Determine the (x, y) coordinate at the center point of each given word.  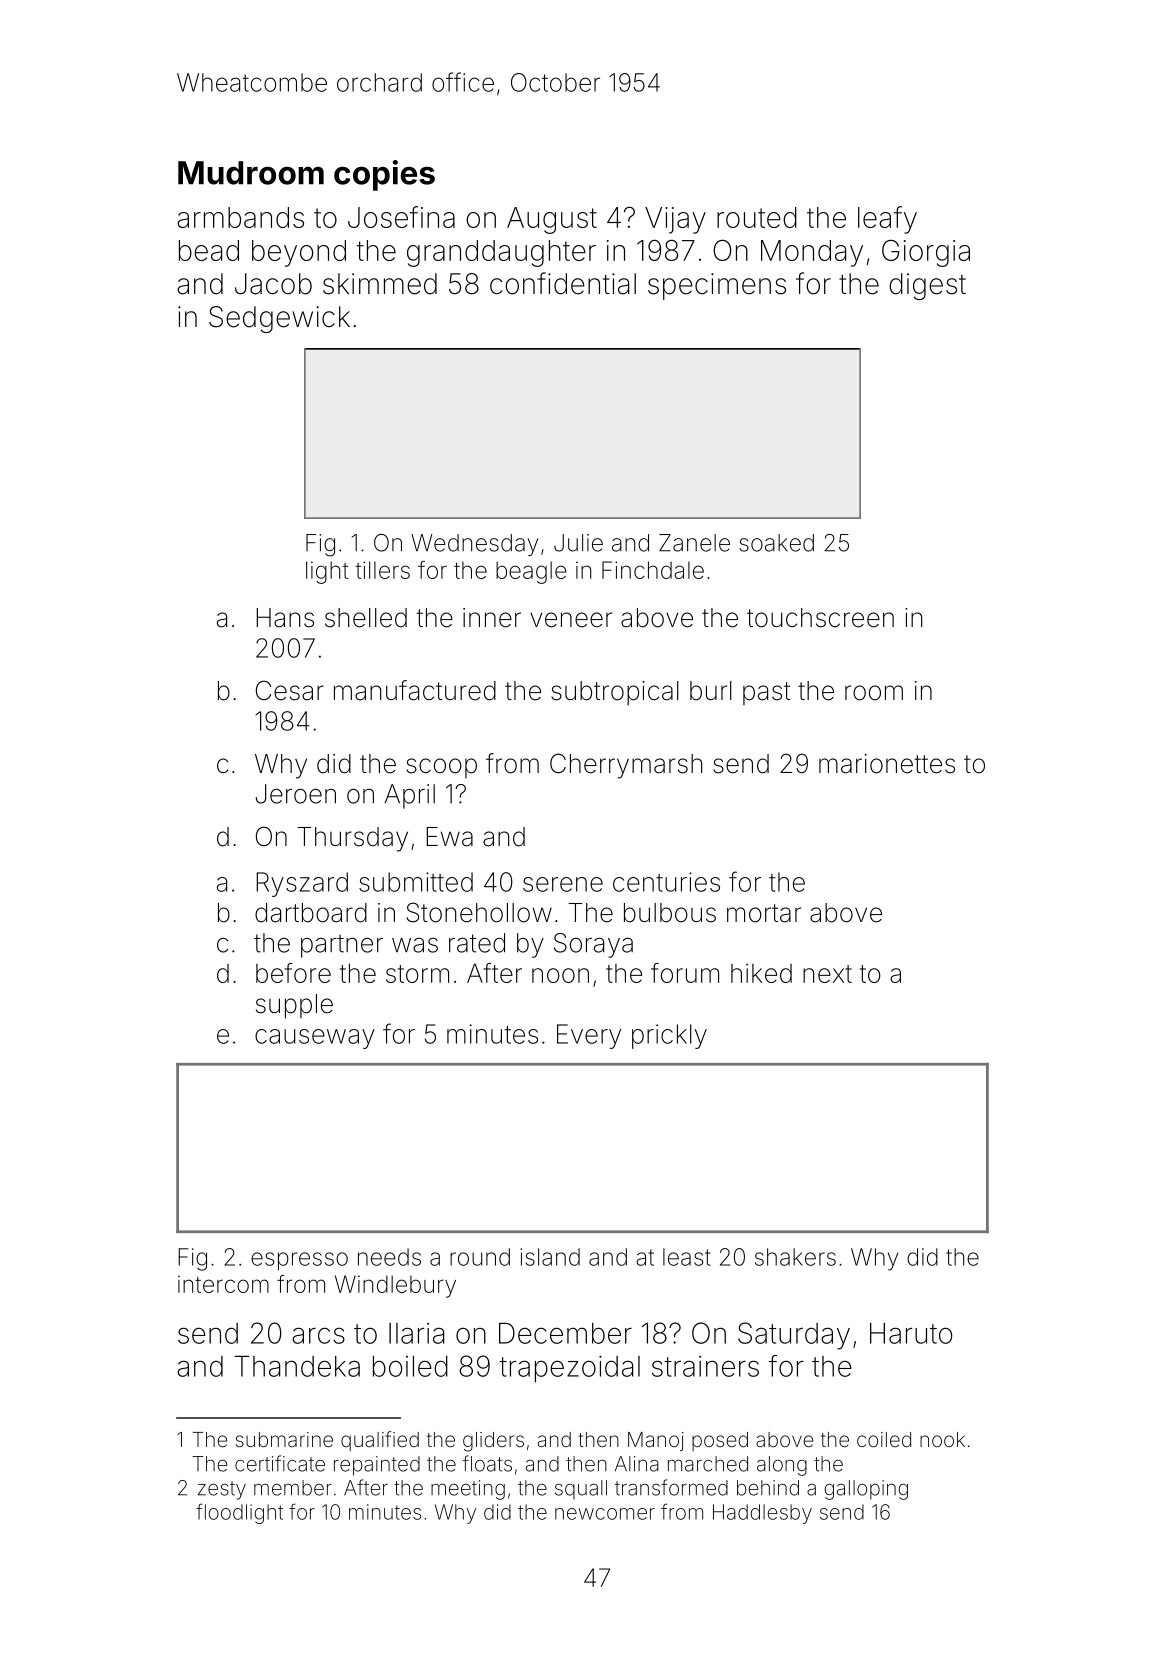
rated (477, 943)
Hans (285, 618)
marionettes (887, 764)
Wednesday (475, 545)
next (827, 974)
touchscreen (820, 618)
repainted (377, 1466)
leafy (887, 220)
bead (209, 250)
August (552, 220)
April (410, 796)
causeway (315, 1039)
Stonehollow (479, 912)
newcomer (605, 1514)
